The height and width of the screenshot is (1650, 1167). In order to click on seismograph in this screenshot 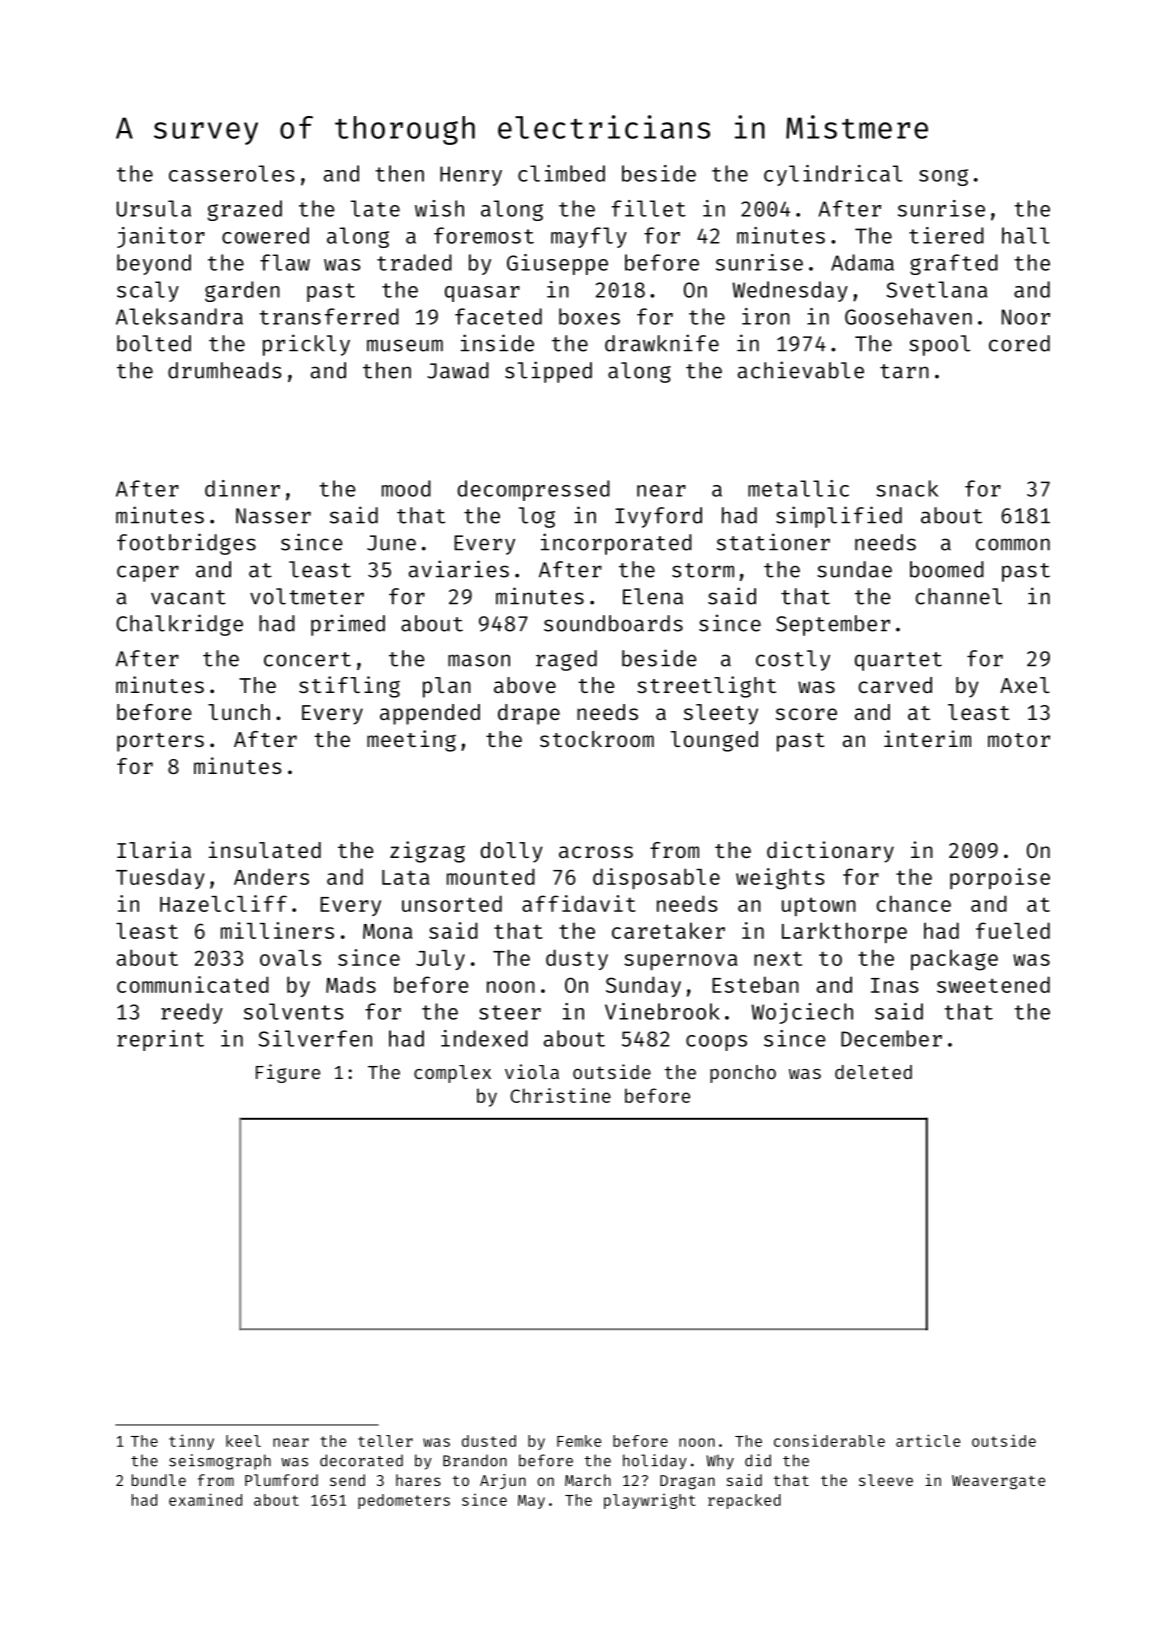, I will do `click(220, 1462)`.
